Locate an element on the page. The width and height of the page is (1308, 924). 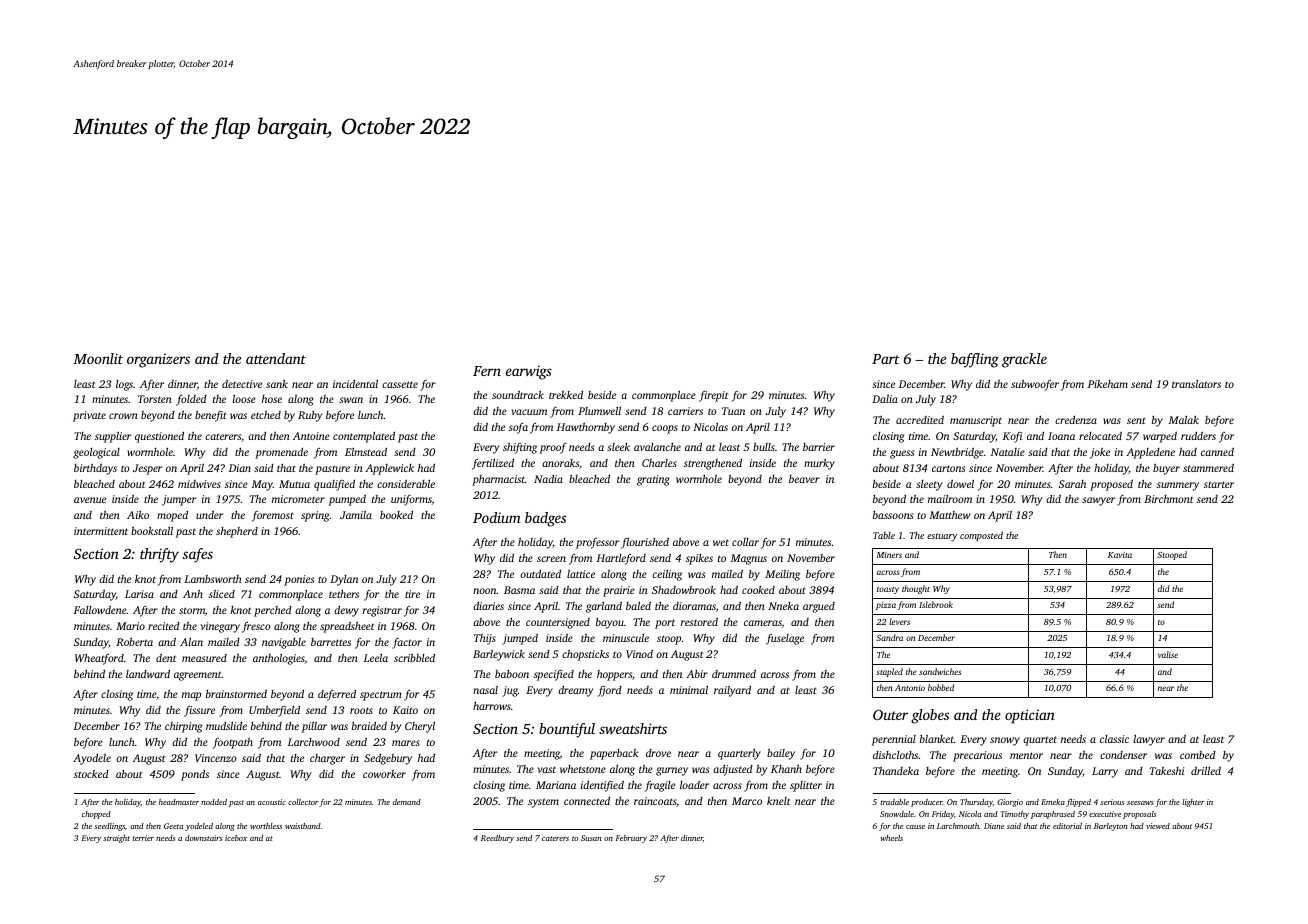
cassette is located at coordinates (400, 384).
